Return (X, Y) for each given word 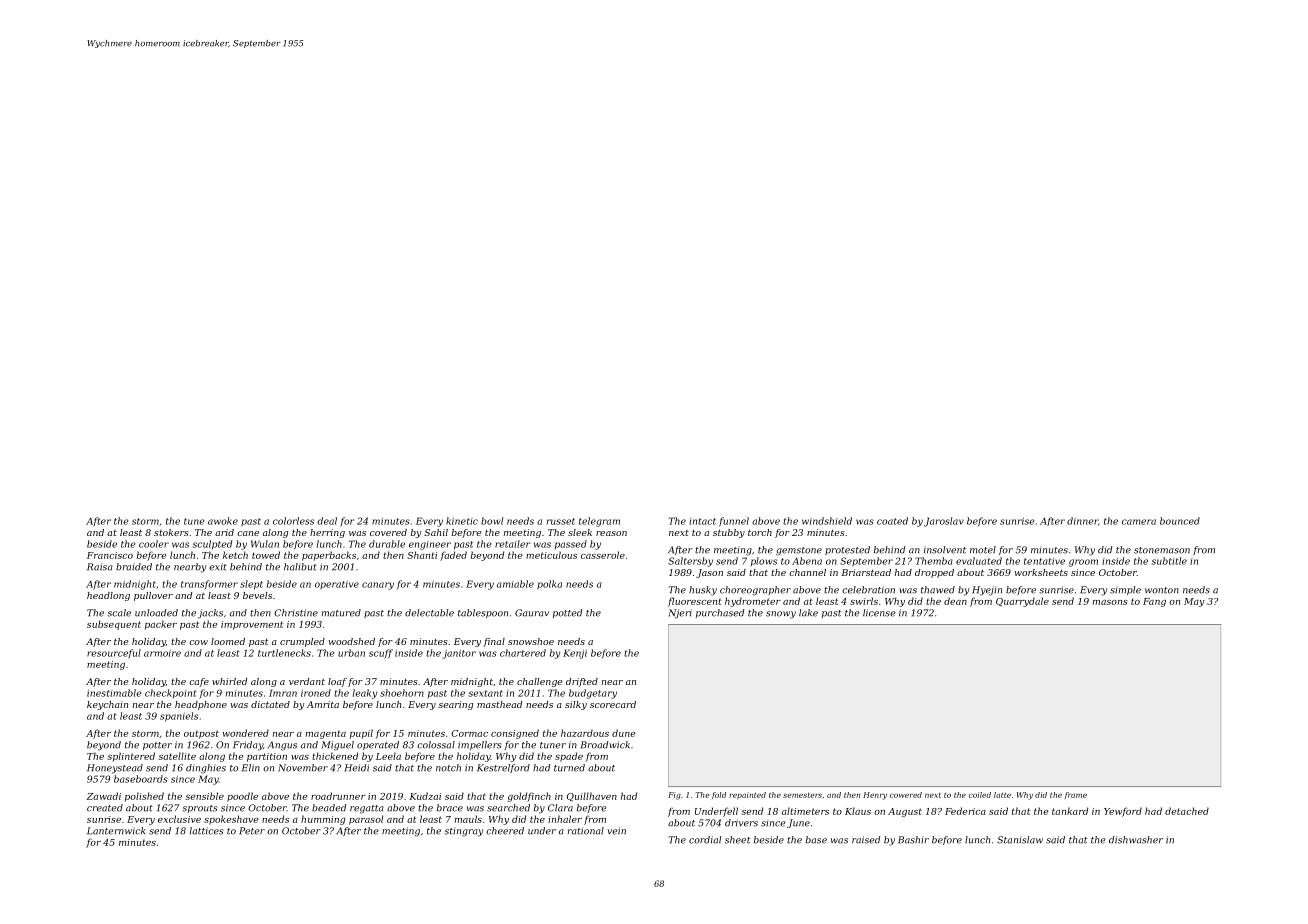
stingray (463, 832)
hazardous (585, 733)
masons (1110, 602)
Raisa (100, 567)
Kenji (575, 654)
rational (586, 831)
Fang (1154, 602)
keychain (107, 705)
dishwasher (1136, 840)
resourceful (114, 654)
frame (1076, 795)
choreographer (755, 591)
